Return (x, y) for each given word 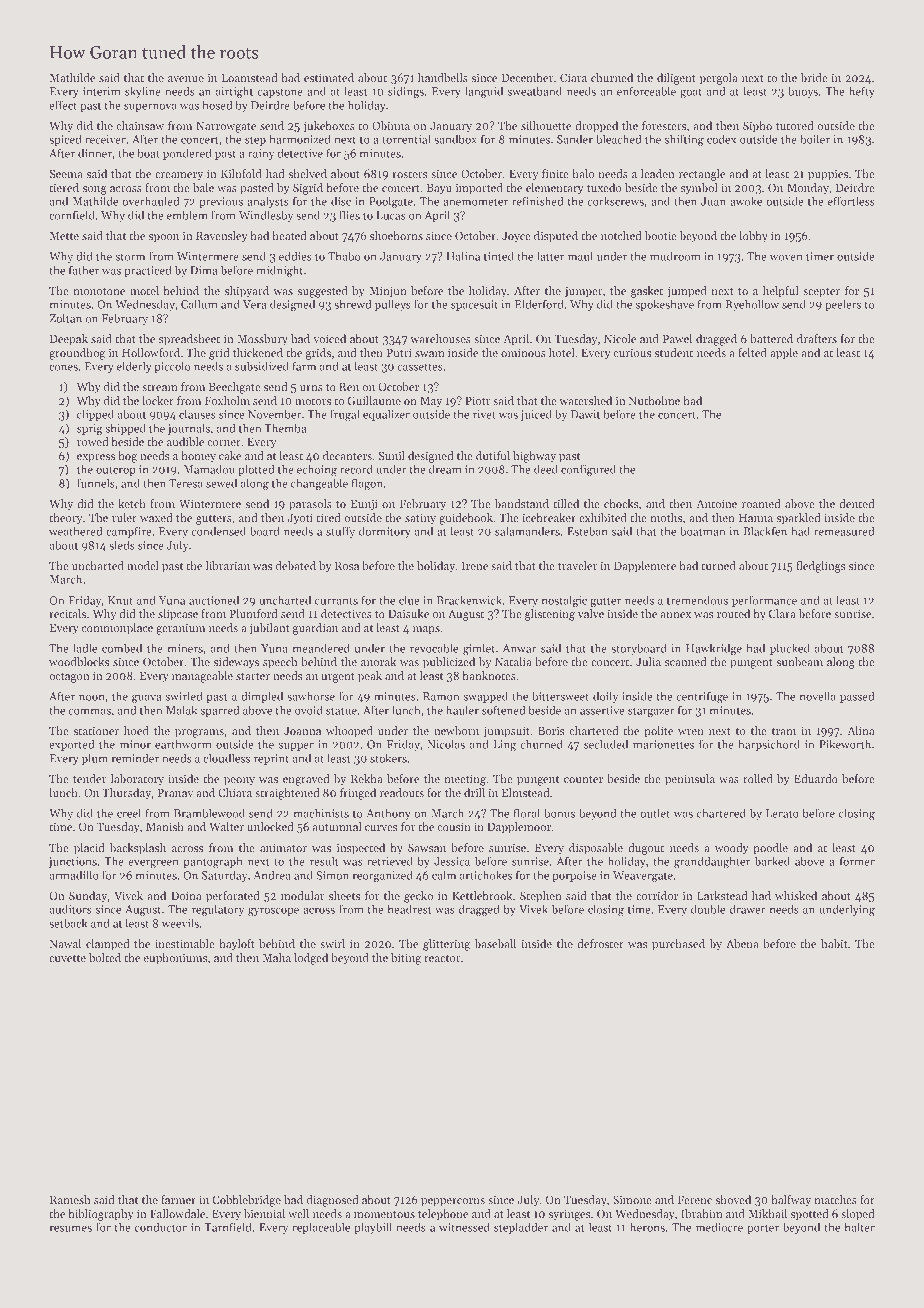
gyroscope (273, 912)
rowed (92, 441)
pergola (719, 79)
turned (718, 565)
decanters (347, 455)
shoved (733, 1199)
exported (71, 745)
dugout (646, 849)
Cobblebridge (246, 1201)
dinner (95, 153)
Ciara (573, 77)
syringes (569, 1215)
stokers (388, 758)
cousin (454, 826)
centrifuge (702, 697)
